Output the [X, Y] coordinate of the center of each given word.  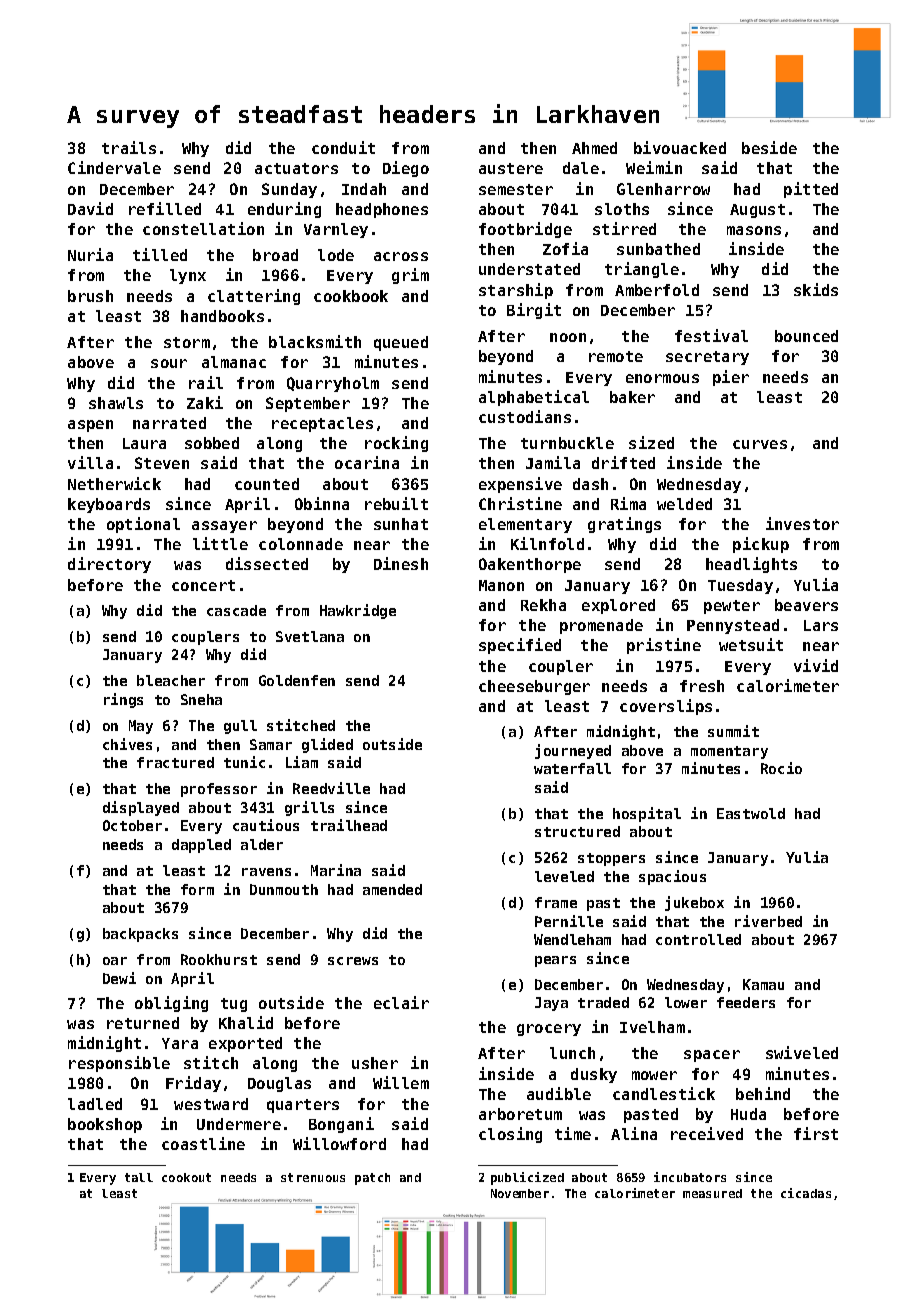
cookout [186, 1177]
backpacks [140, 935]
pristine [664, 646]
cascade [236, 610]
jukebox [694, 903]
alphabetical [534, 398]
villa [90, 462]
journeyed [573, 751]
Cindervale [114, 167]
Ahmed [594, 148]
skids [816, 289]
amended [392, 889]
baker [632, 397]
